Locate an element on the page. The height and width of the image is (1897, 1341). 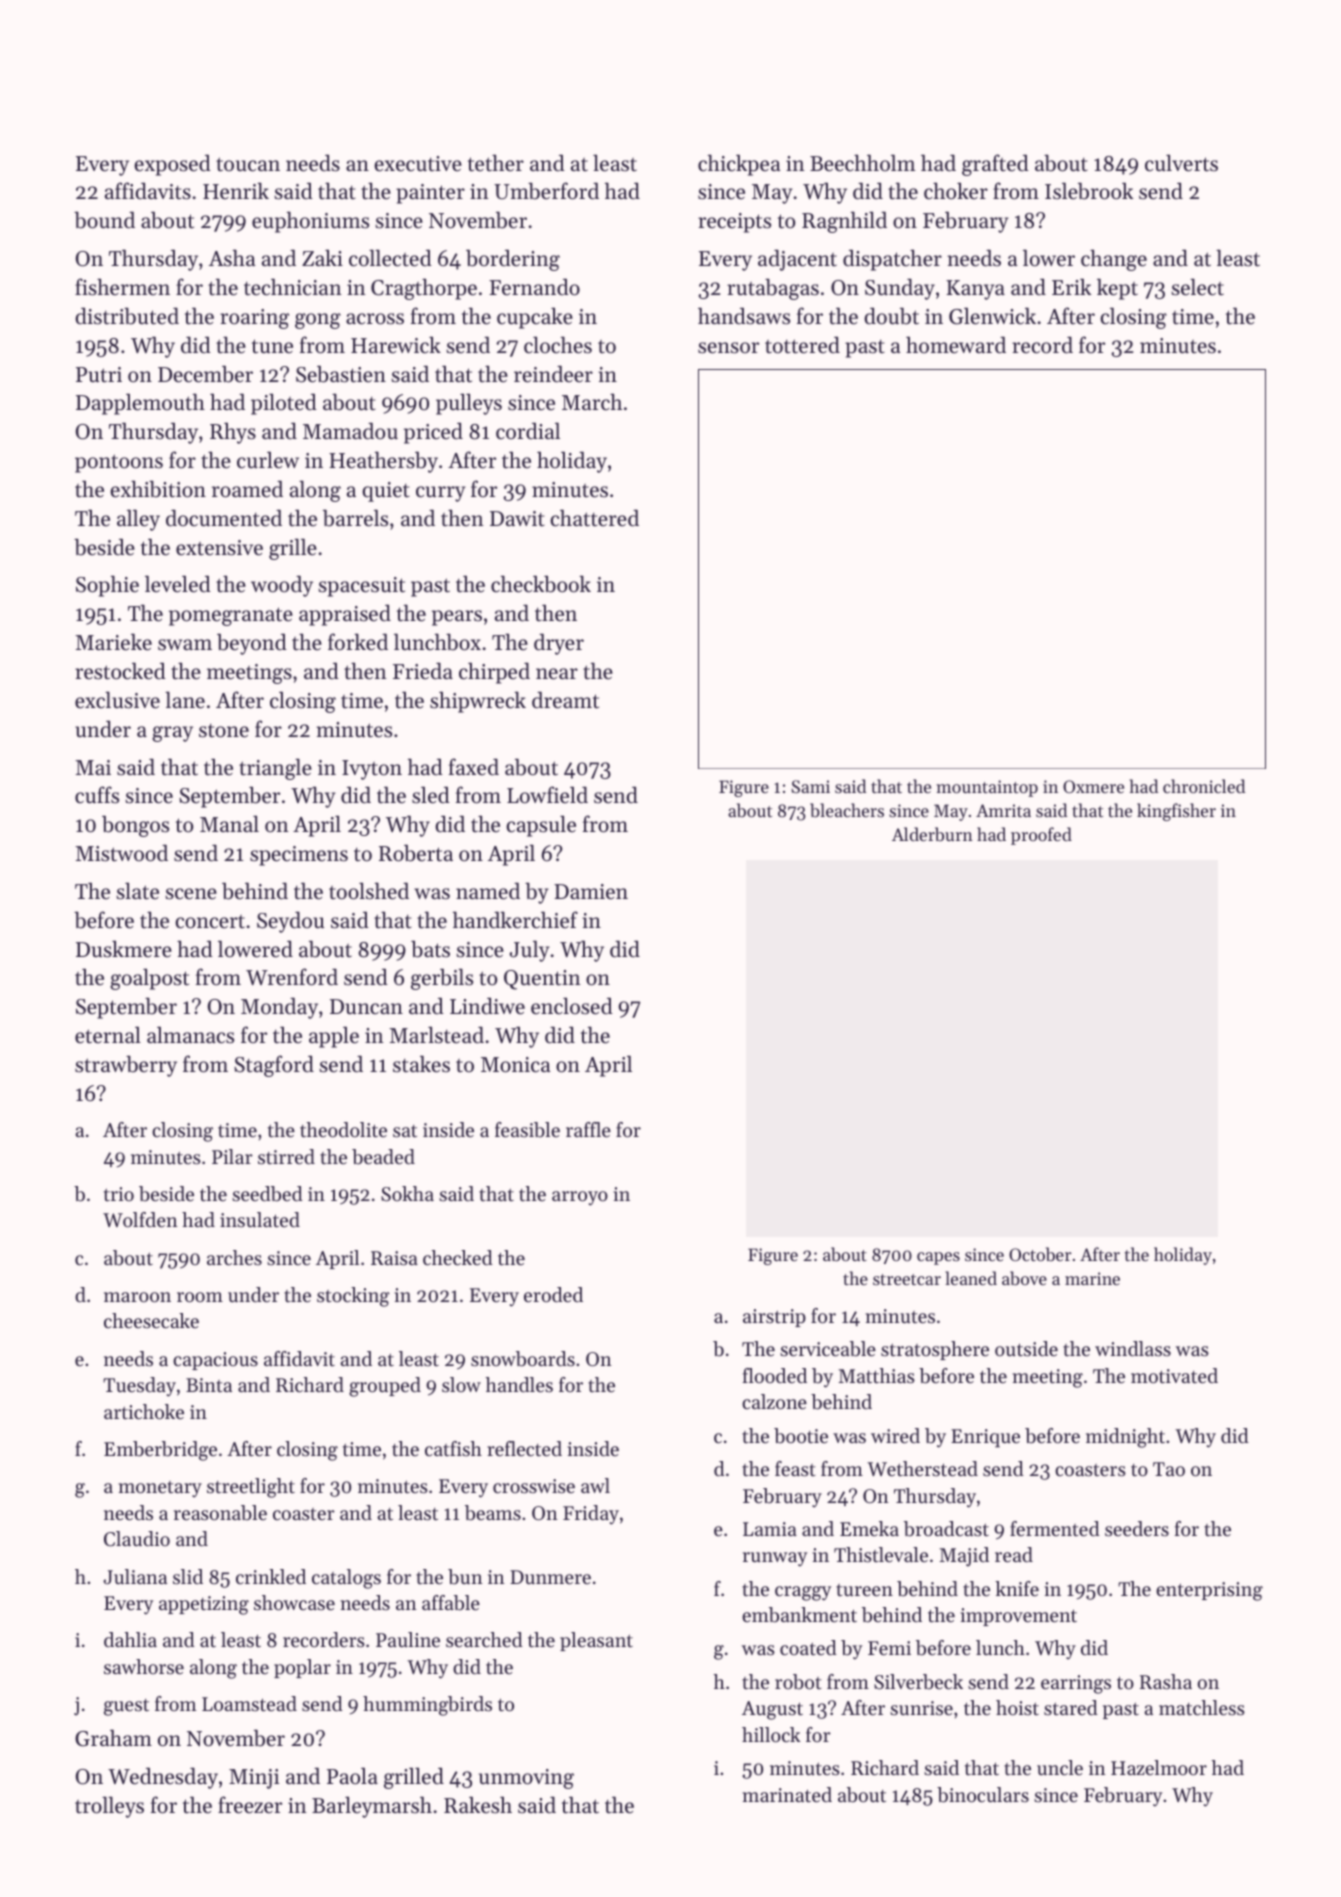
tether is located at coordinates (496, 163).
